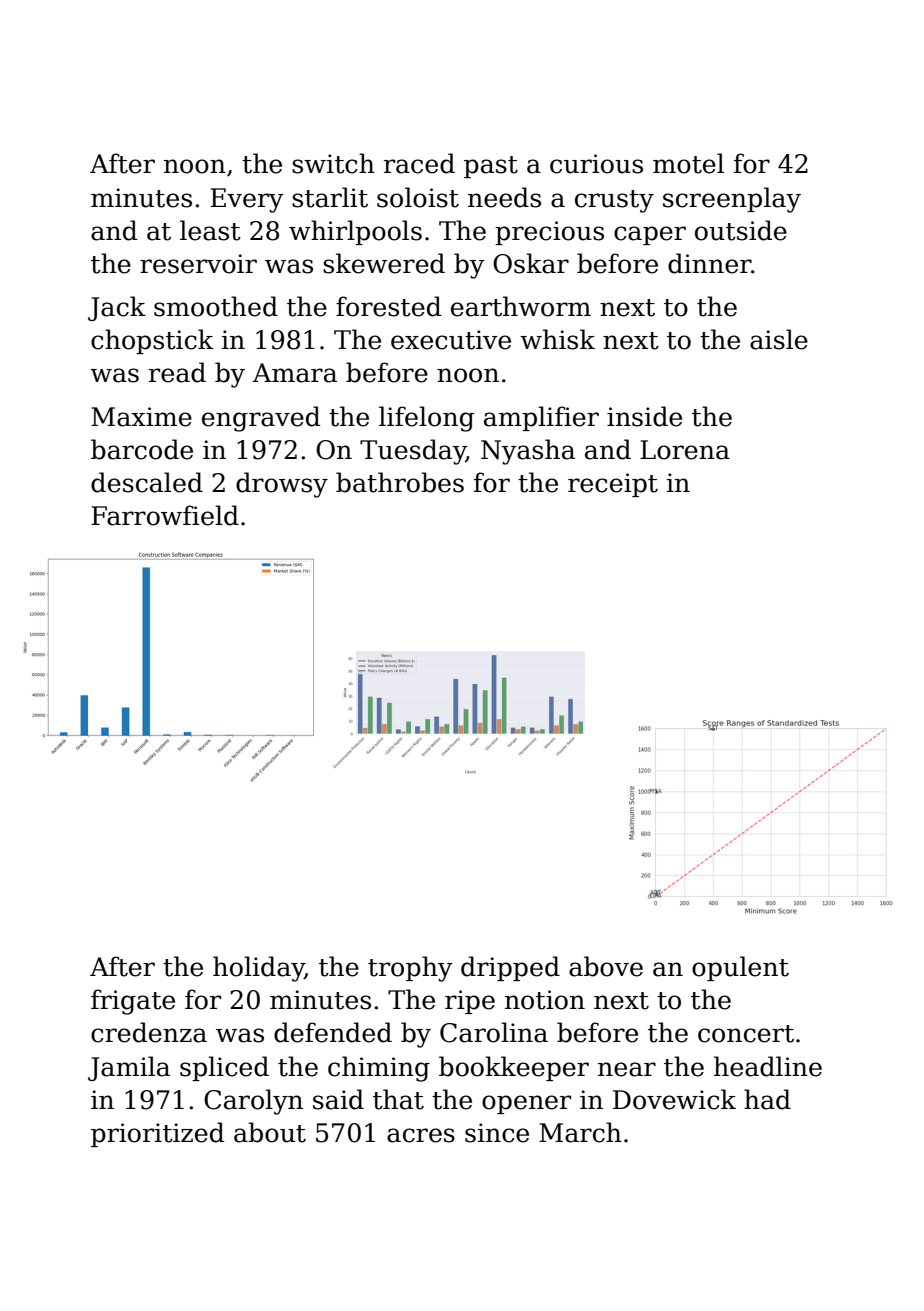 The image size is (924, 1311). I want to click on bathrobes, so click(400, 482).
